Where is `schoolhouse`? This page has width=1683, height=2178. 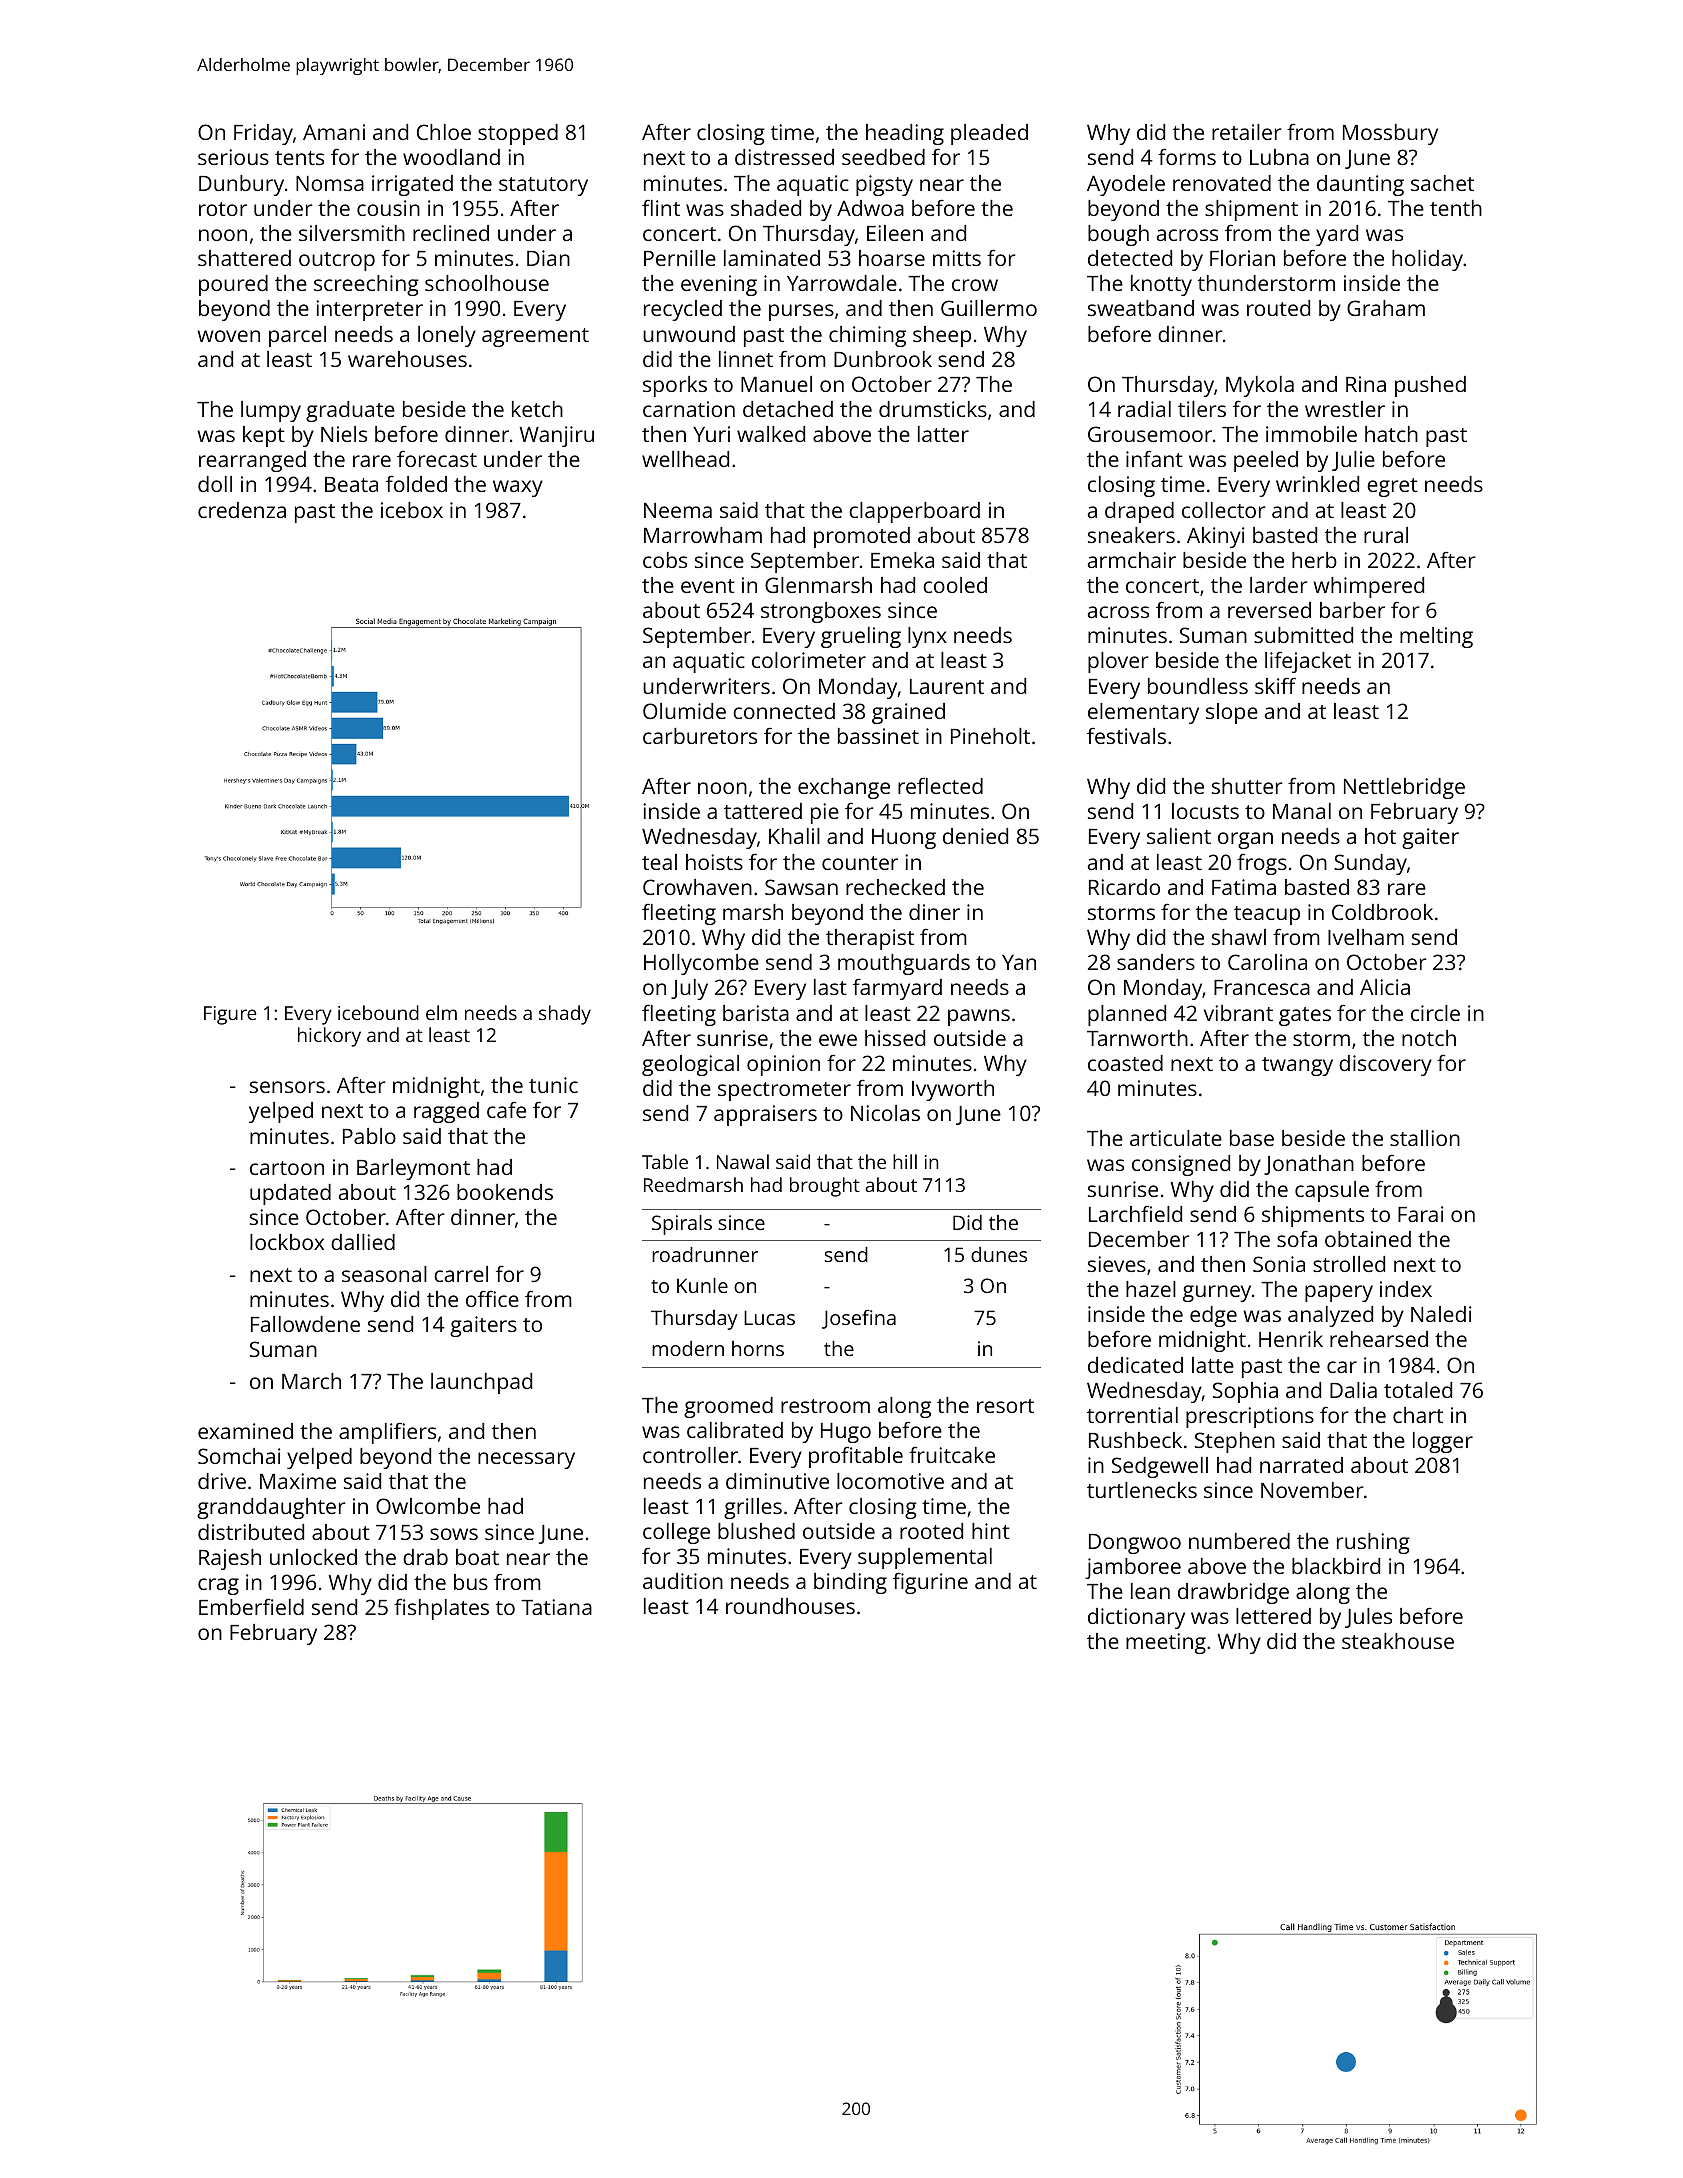 schoolhouse is located at coordinates (487, 283).
